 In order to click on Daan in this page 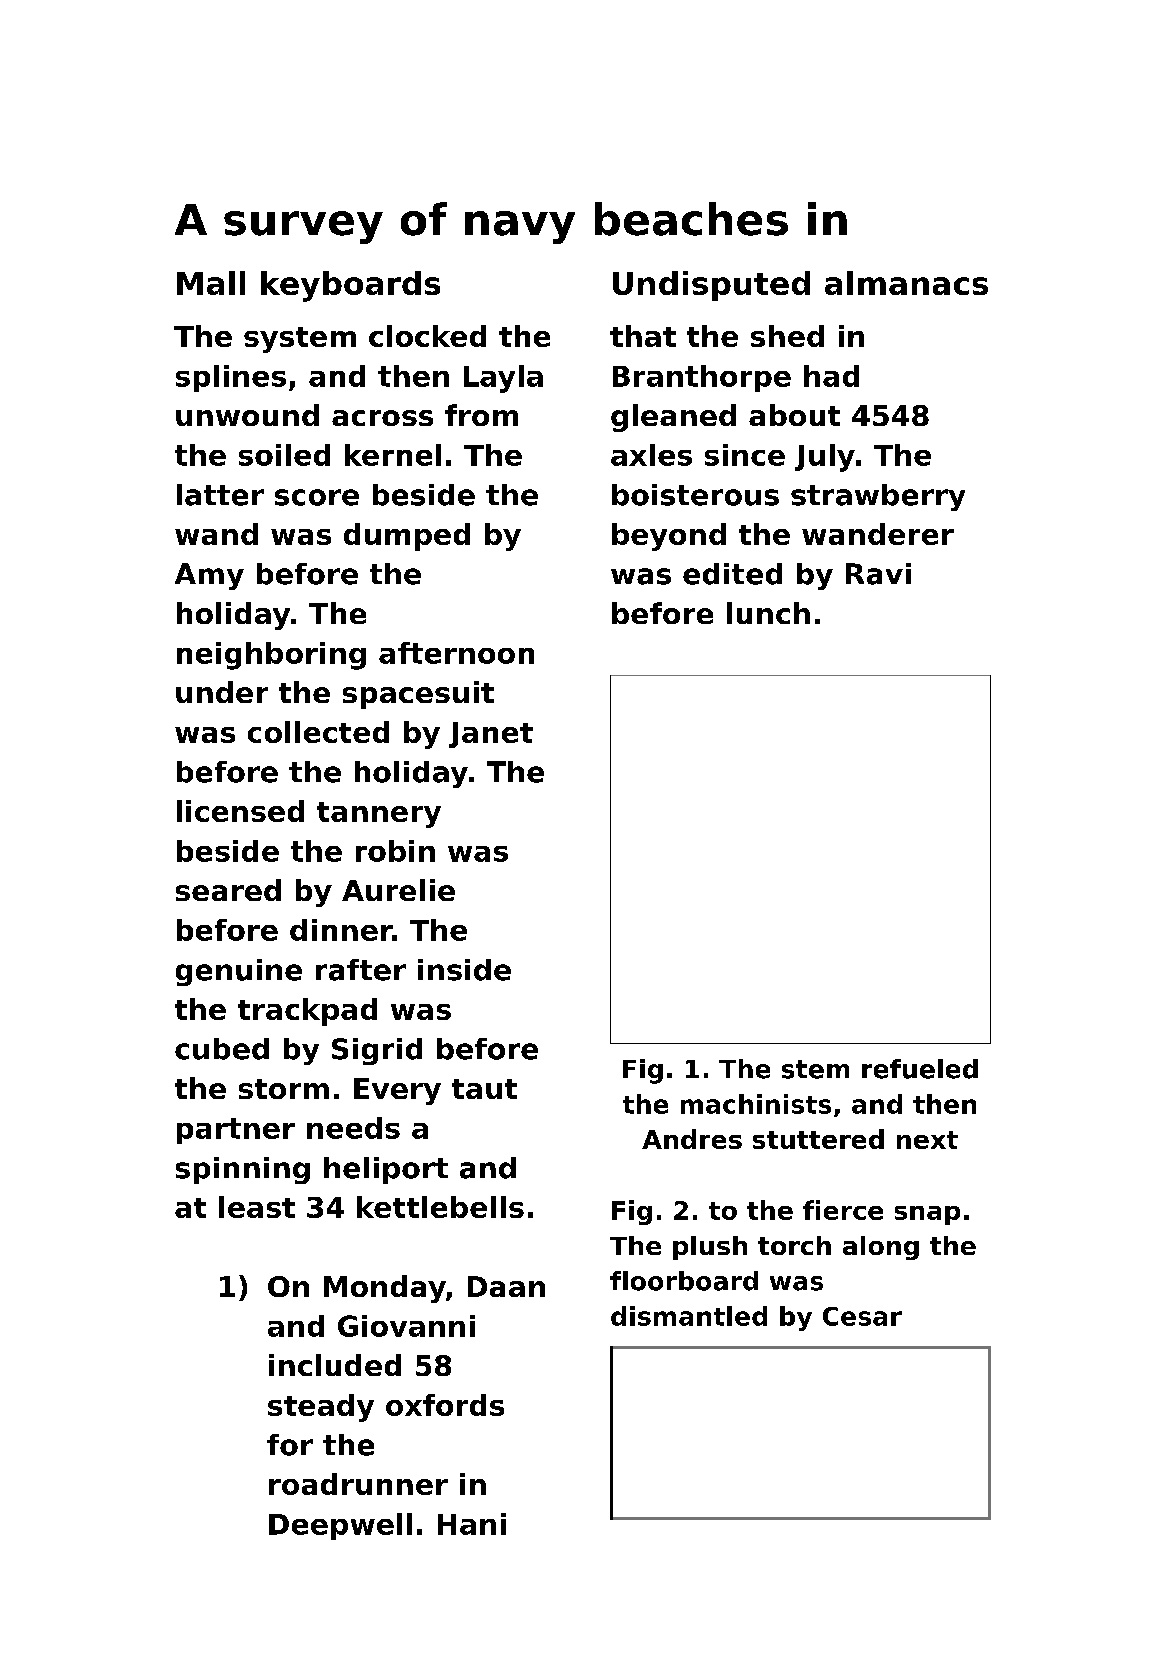, I will do `click(506, 1286)`.
